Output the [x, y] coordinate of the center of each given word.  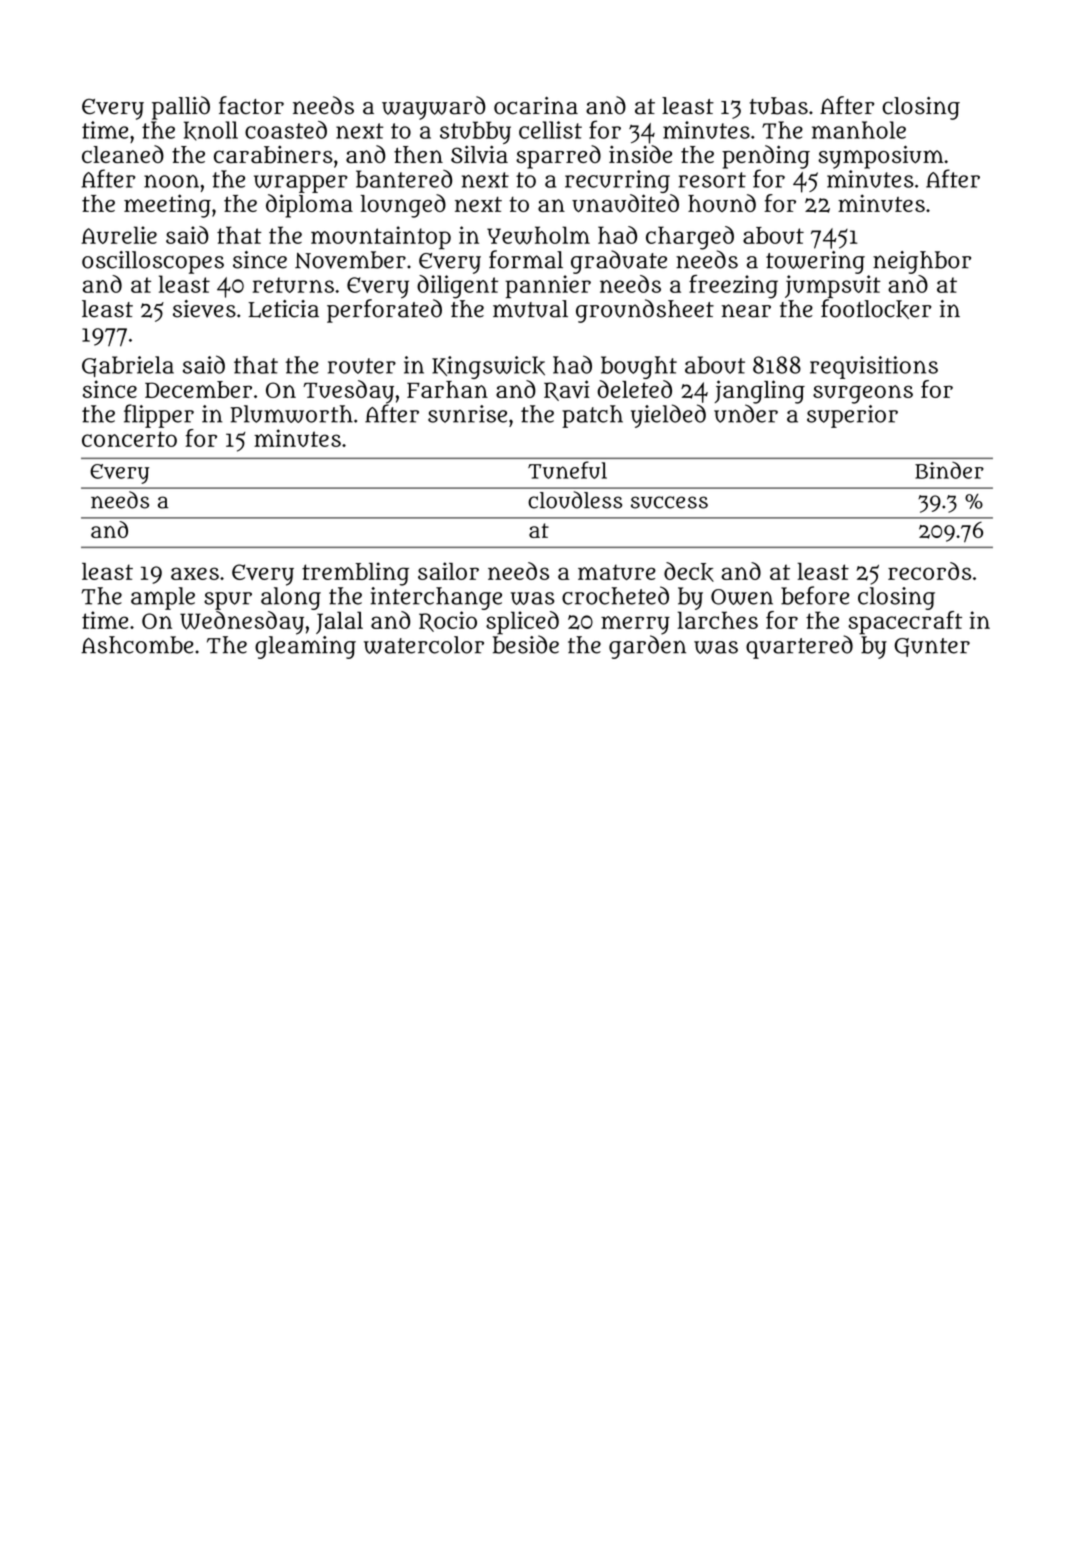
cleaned [123, 154]
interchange [436, 598]
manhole [859, 130]
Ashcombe [137, 645]
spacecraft [905, 623]
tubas [779, 106]
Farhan [447, 389]
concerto [129, 439]
